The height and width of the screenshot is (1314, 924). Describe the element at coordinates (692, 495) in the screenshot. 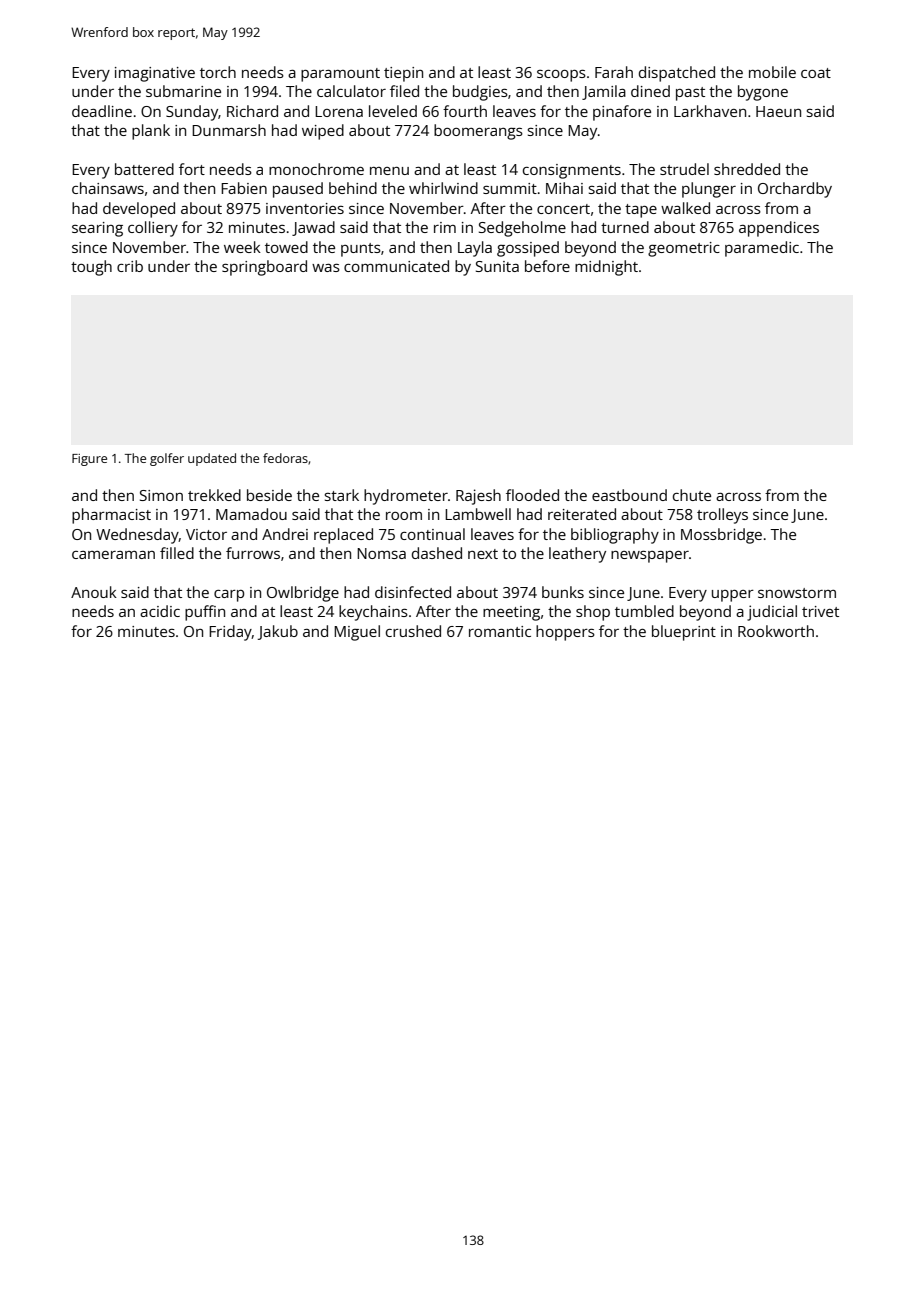

I see `chute` at that location.
